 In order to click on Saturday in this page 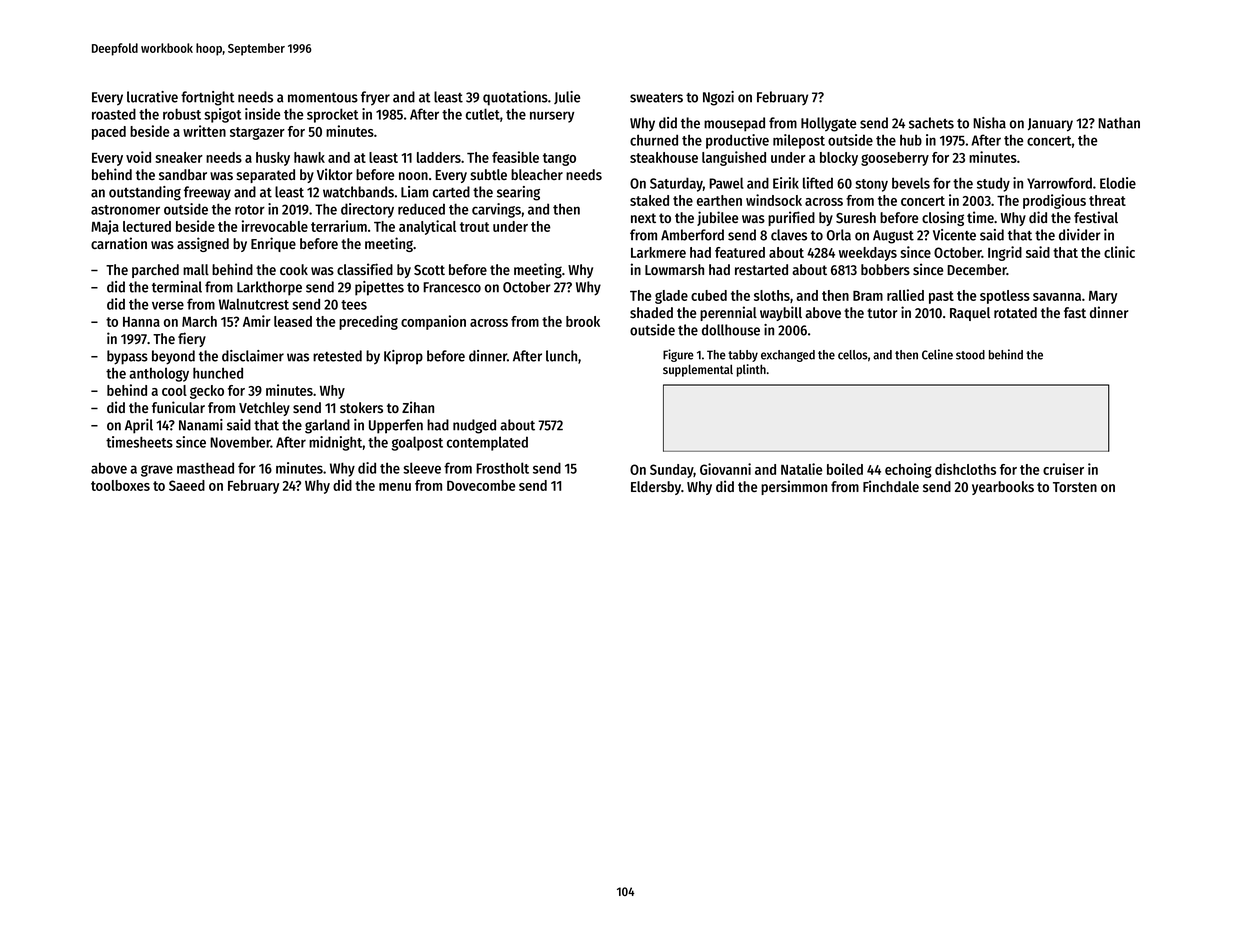, I will do `click(676, 184)`.
